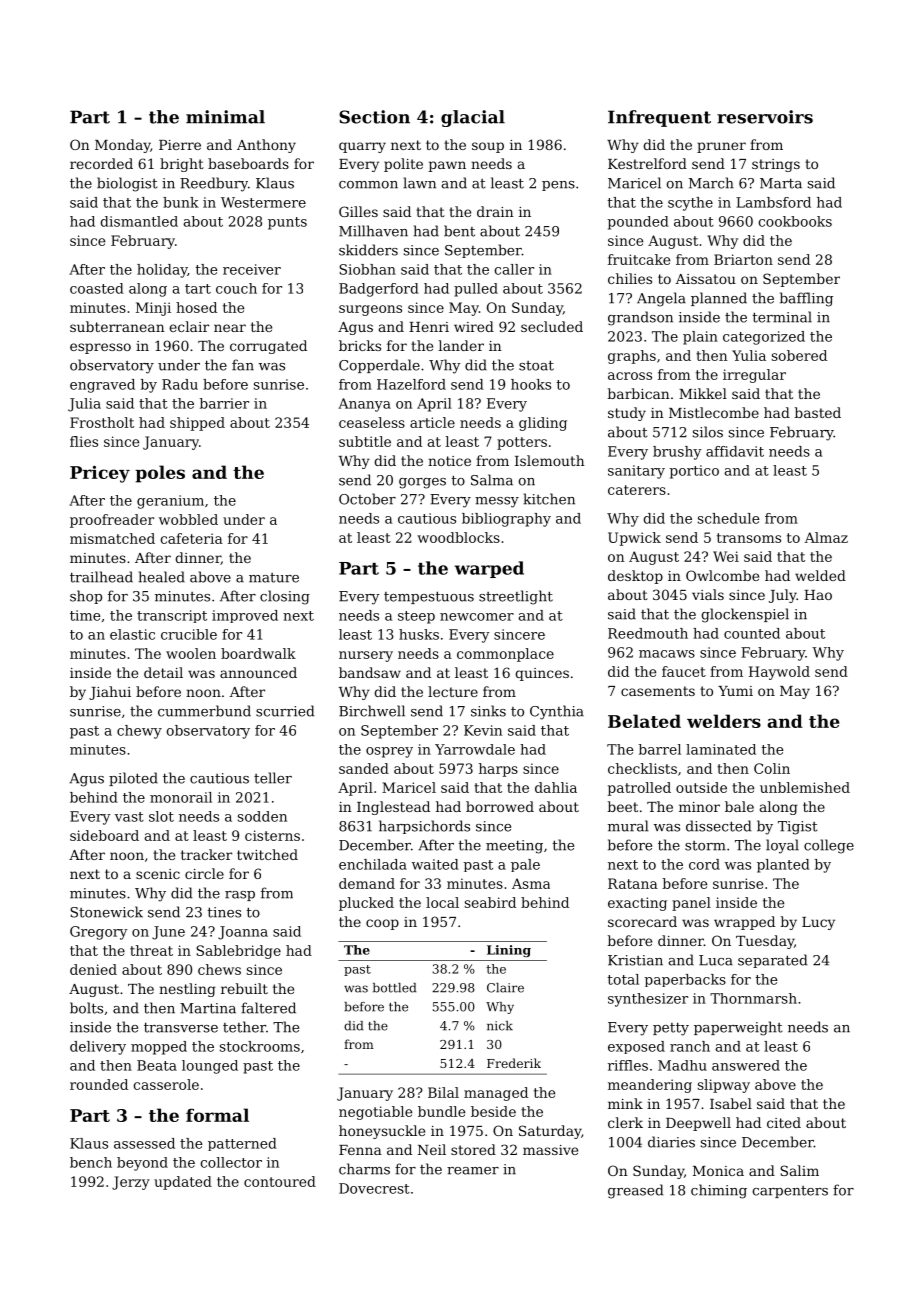  I want to click on Asma, so click(531, 883).
